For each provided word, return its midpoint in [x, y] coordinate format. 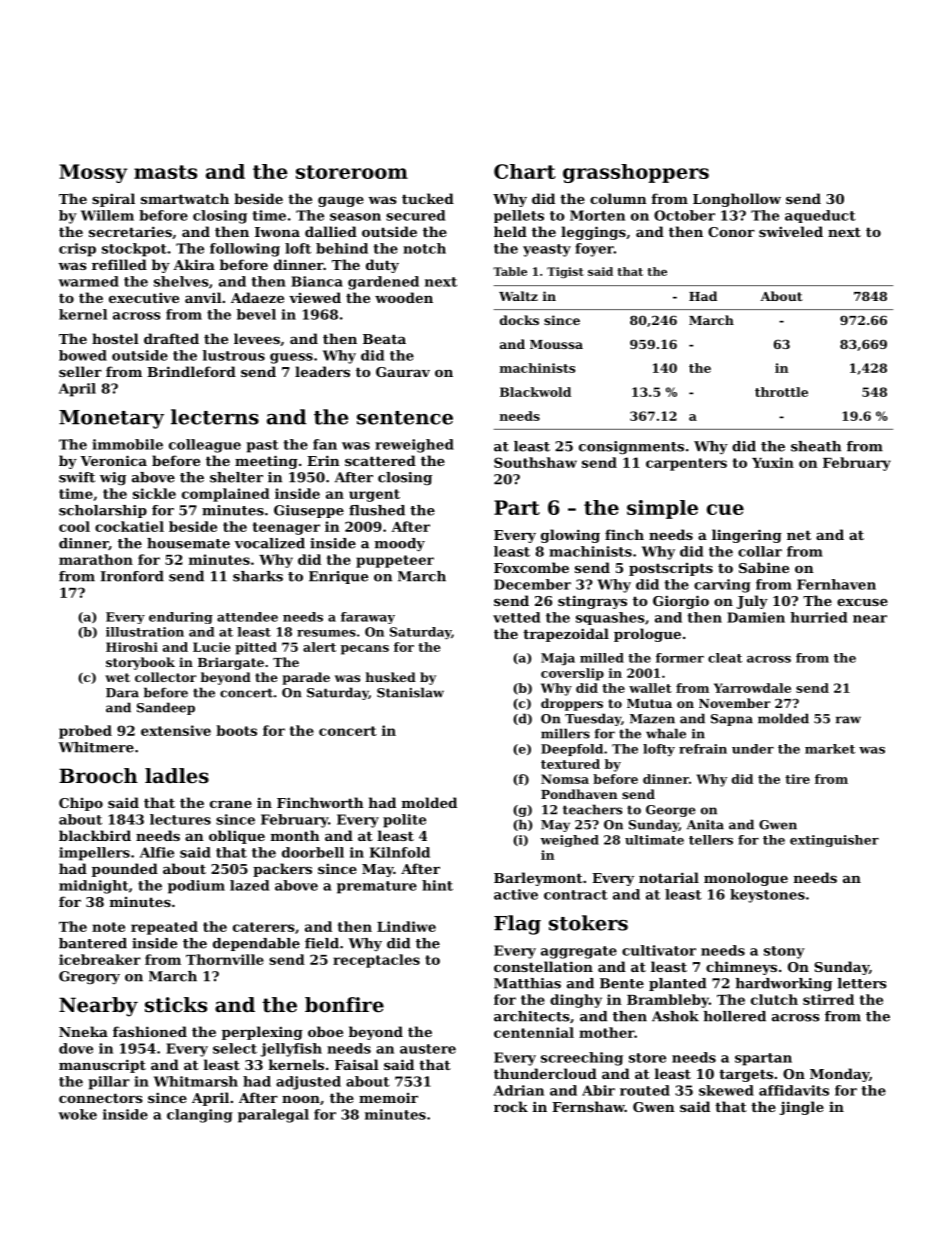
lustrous [234, 355]
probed [85, 732]
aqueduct [820, 216]
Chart [525, 171]
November [734, 703]
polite [404, 821]
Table [510, 271]
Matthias [527, 983]
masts [165, 172]
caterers [264, 927]
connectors [101, 1098]
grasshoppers [636, 173]
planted [678, 984]
